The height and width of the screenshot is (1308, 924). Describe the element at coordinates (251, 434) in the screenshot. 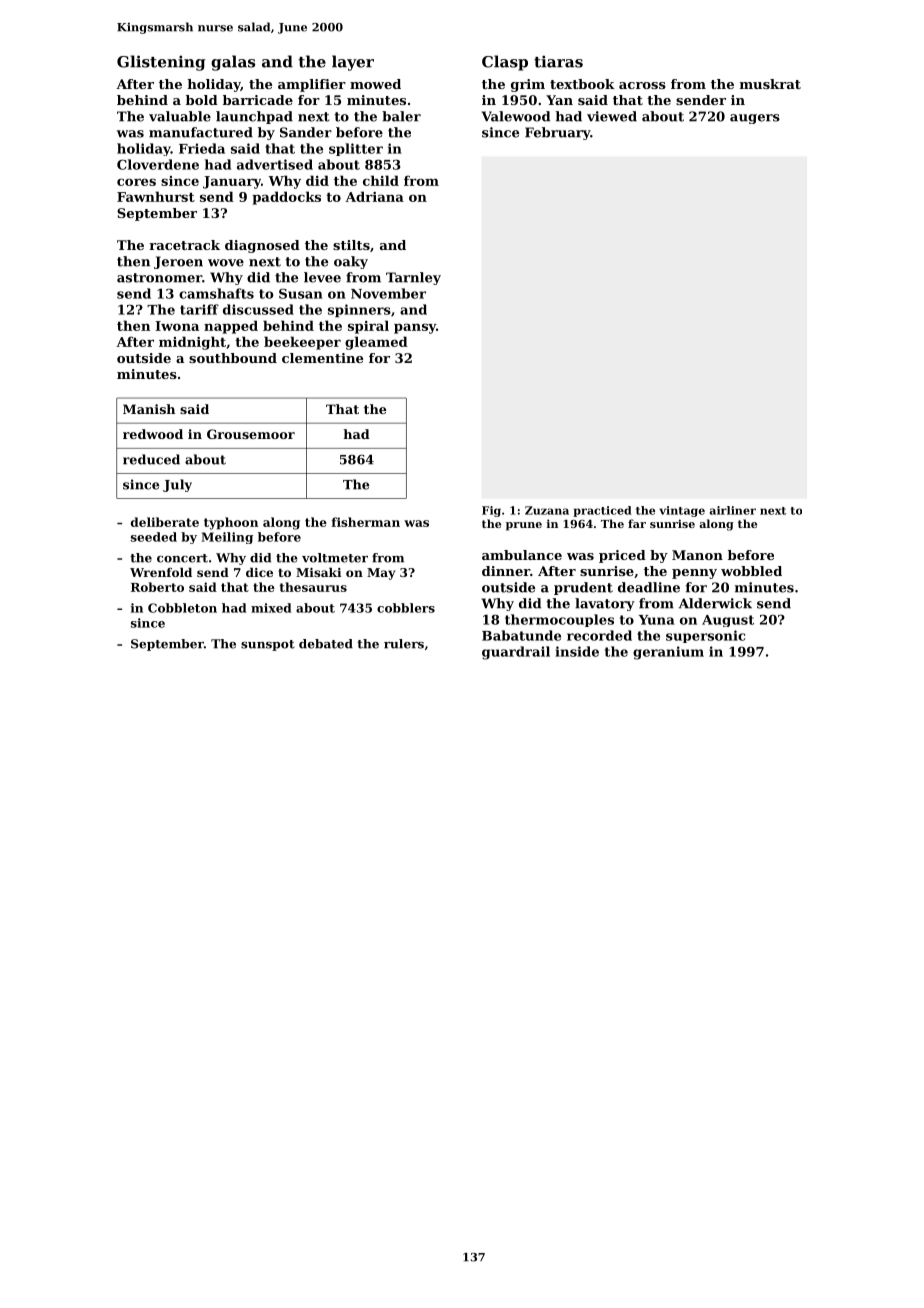

I see `Grousemoor` at that location.
